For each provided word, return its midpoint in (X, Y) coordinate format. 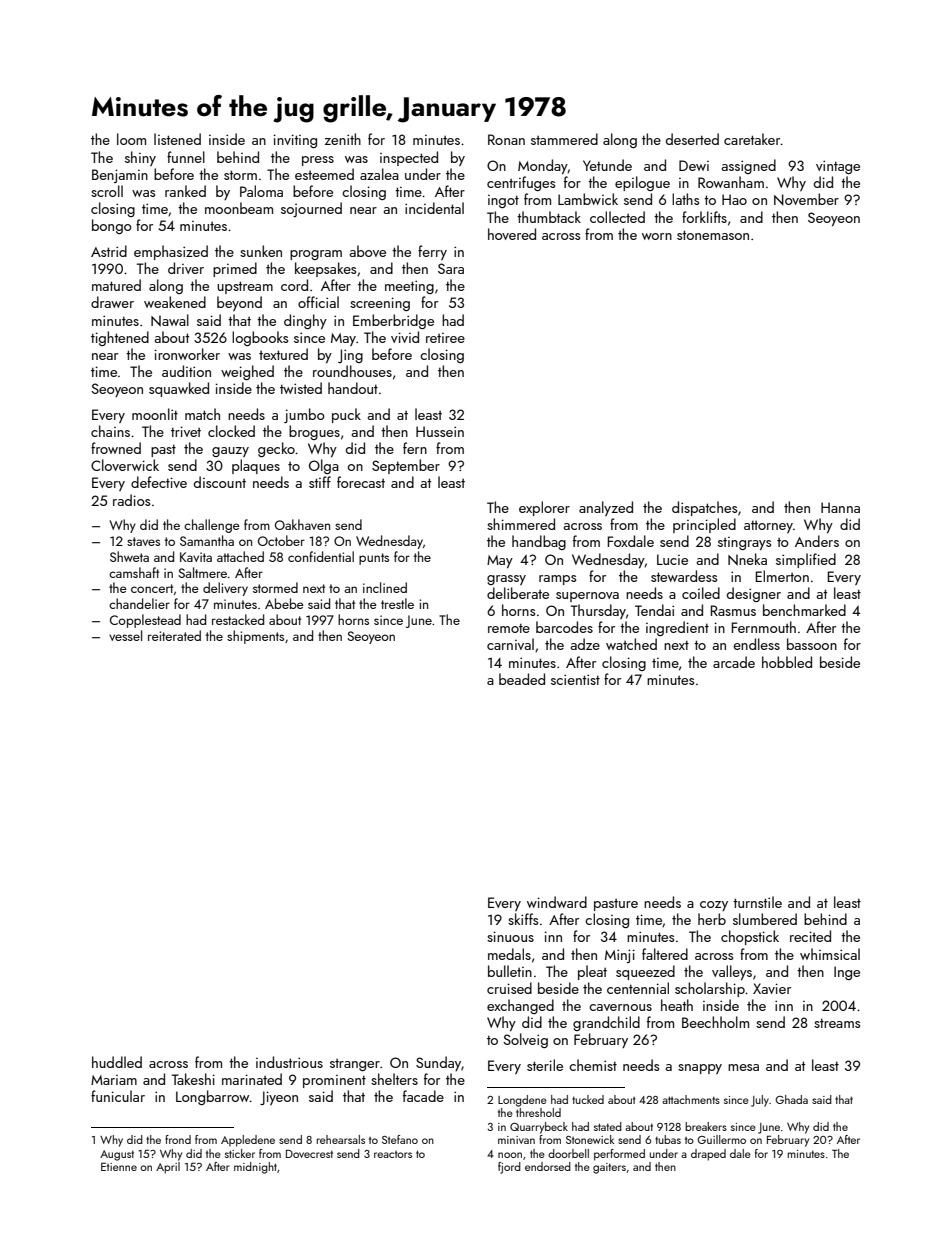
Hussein (440, 431)
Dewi (694, 165)
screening (380, 304)
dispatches (704, 508)
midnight (255, 1168)
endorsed (548, 1166)
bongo (112, 226)
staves (143, 541)
